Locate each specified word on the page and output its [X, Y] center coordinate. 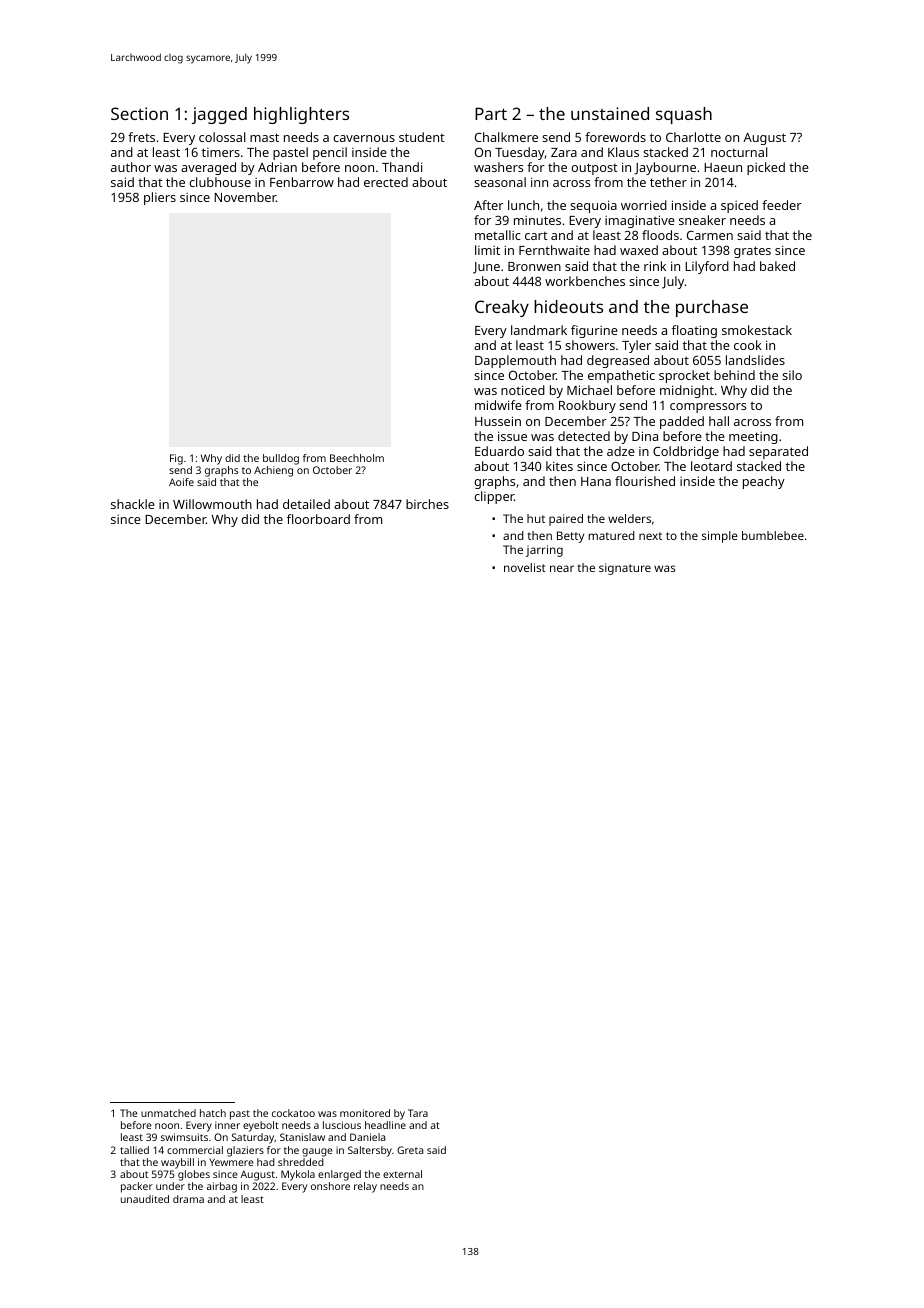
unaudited [145, 1199]
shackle [133, 504]
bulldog [281, 459]
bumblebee [773, 535]
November [245, 197]
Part [491, 113]
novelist [525, 567]
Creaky [502, 308]
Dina [645, 436]
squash [684, 115]
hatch [213, 1113]
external [402, 1174]
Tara [418, 1113]
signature [625, 569]
